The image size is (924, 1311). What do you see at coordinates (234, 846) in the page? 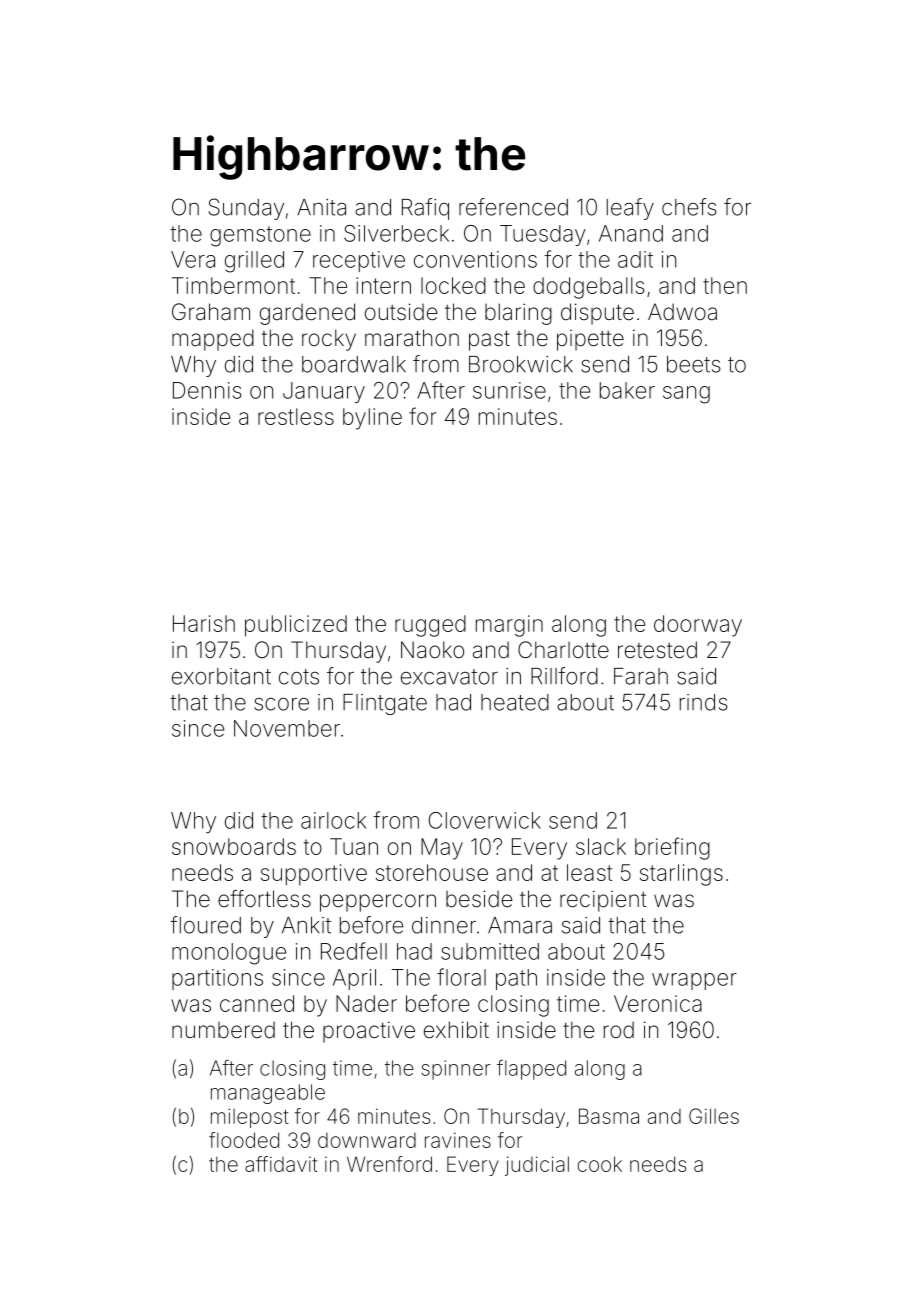
I see `snowboards` at bounding box center [234, 846].
